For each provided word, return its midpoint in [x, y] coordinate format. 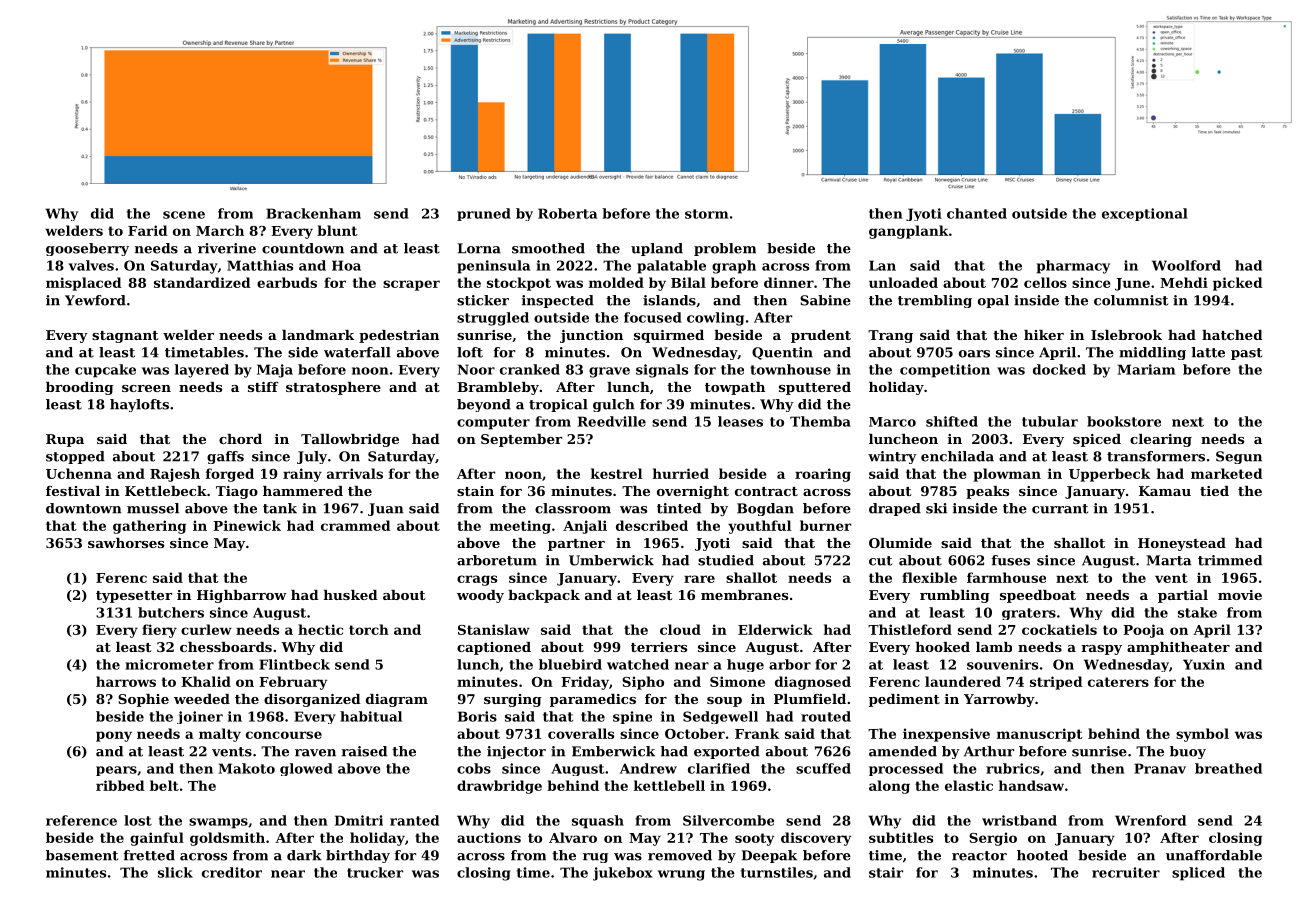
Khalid [206, 681]
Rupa [65, 440]
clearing [1161, 440]
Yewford [95, 300]
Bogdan [765, 509]
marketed [1227, 473]
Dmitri [359, 820]
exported [727, 752]
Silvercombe [728, 820]
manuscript [1040, 735]
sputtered [815, 388]
